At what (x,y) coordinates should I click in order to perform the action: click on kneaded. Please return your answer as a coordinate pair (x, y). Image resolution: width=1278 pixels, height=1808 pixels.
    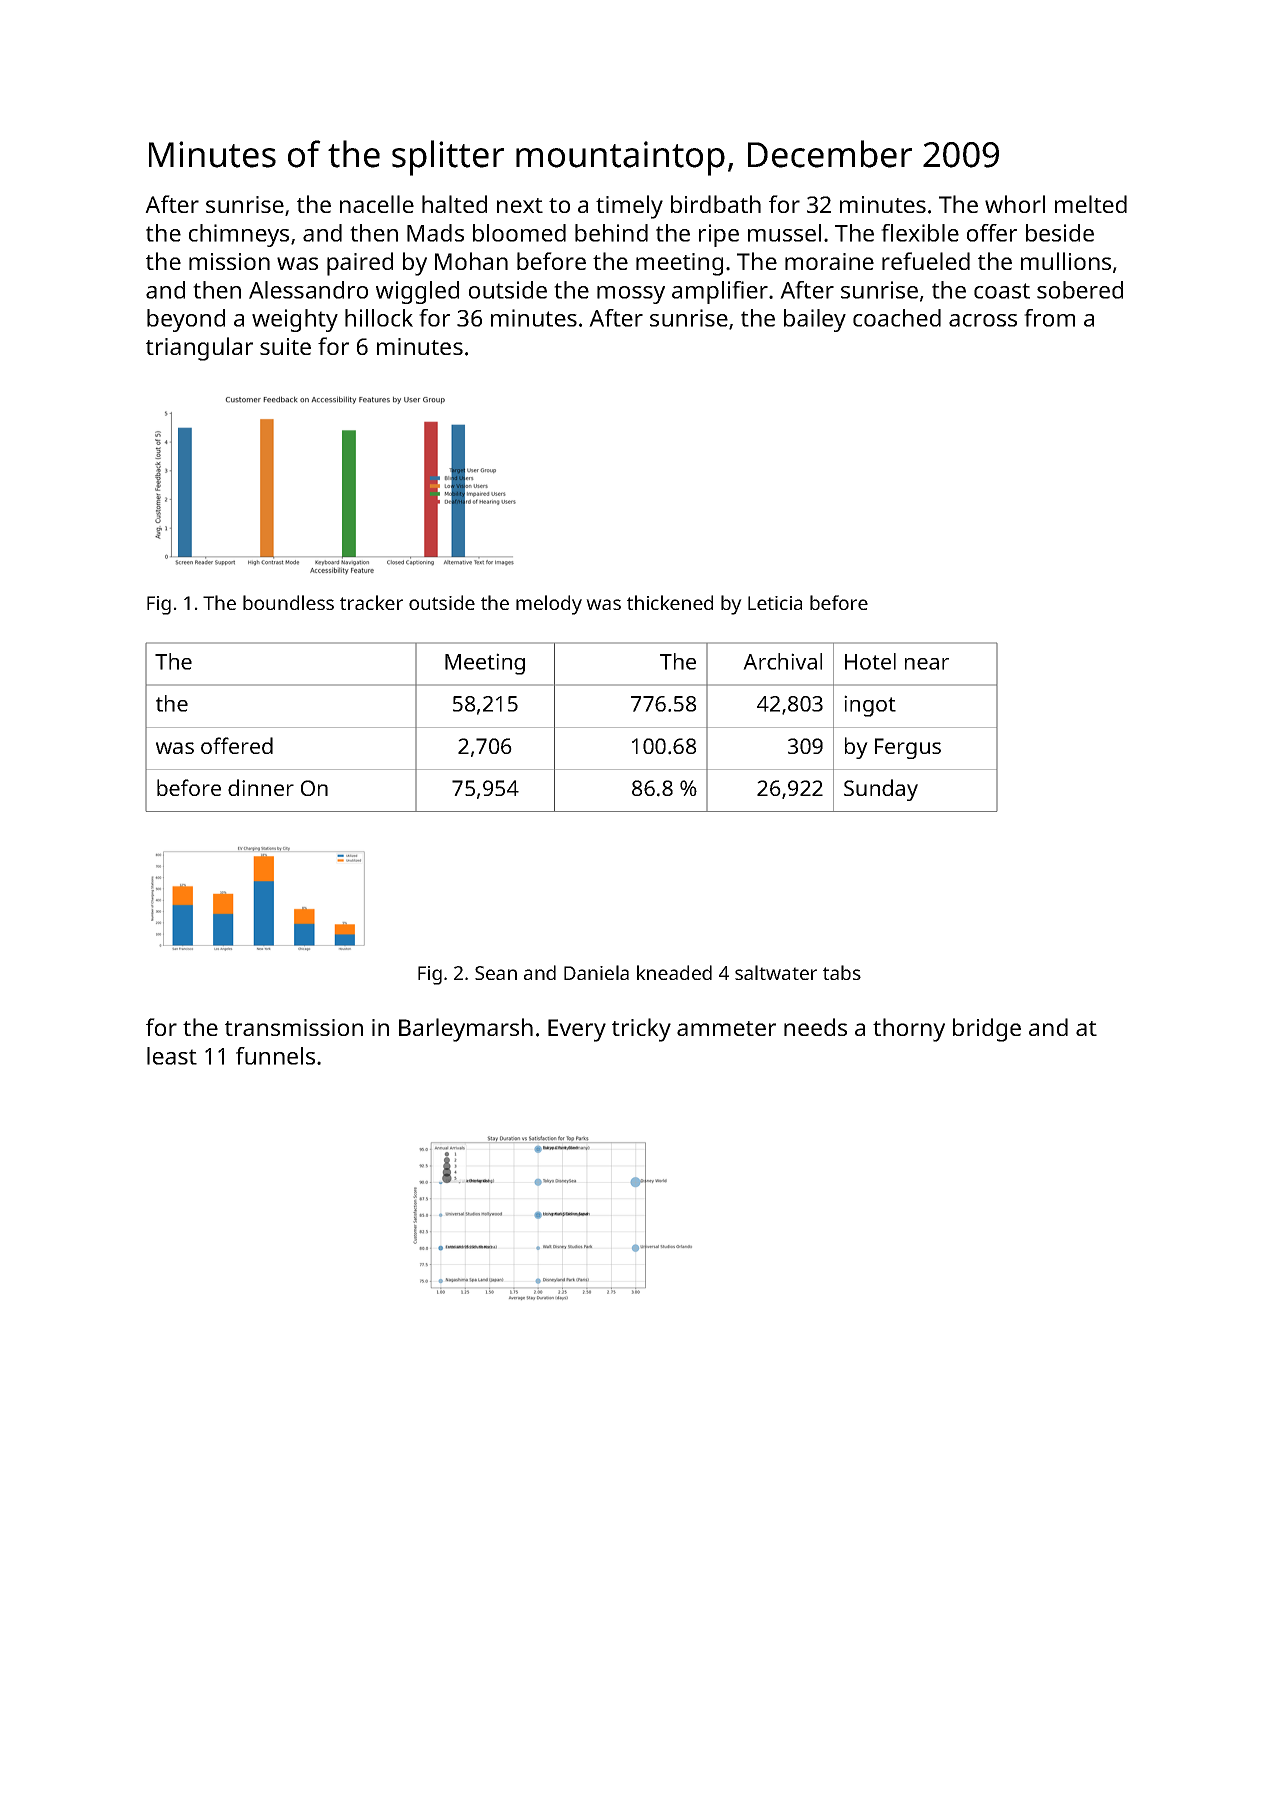
    Looking at the image, I should click on (674, 972).
